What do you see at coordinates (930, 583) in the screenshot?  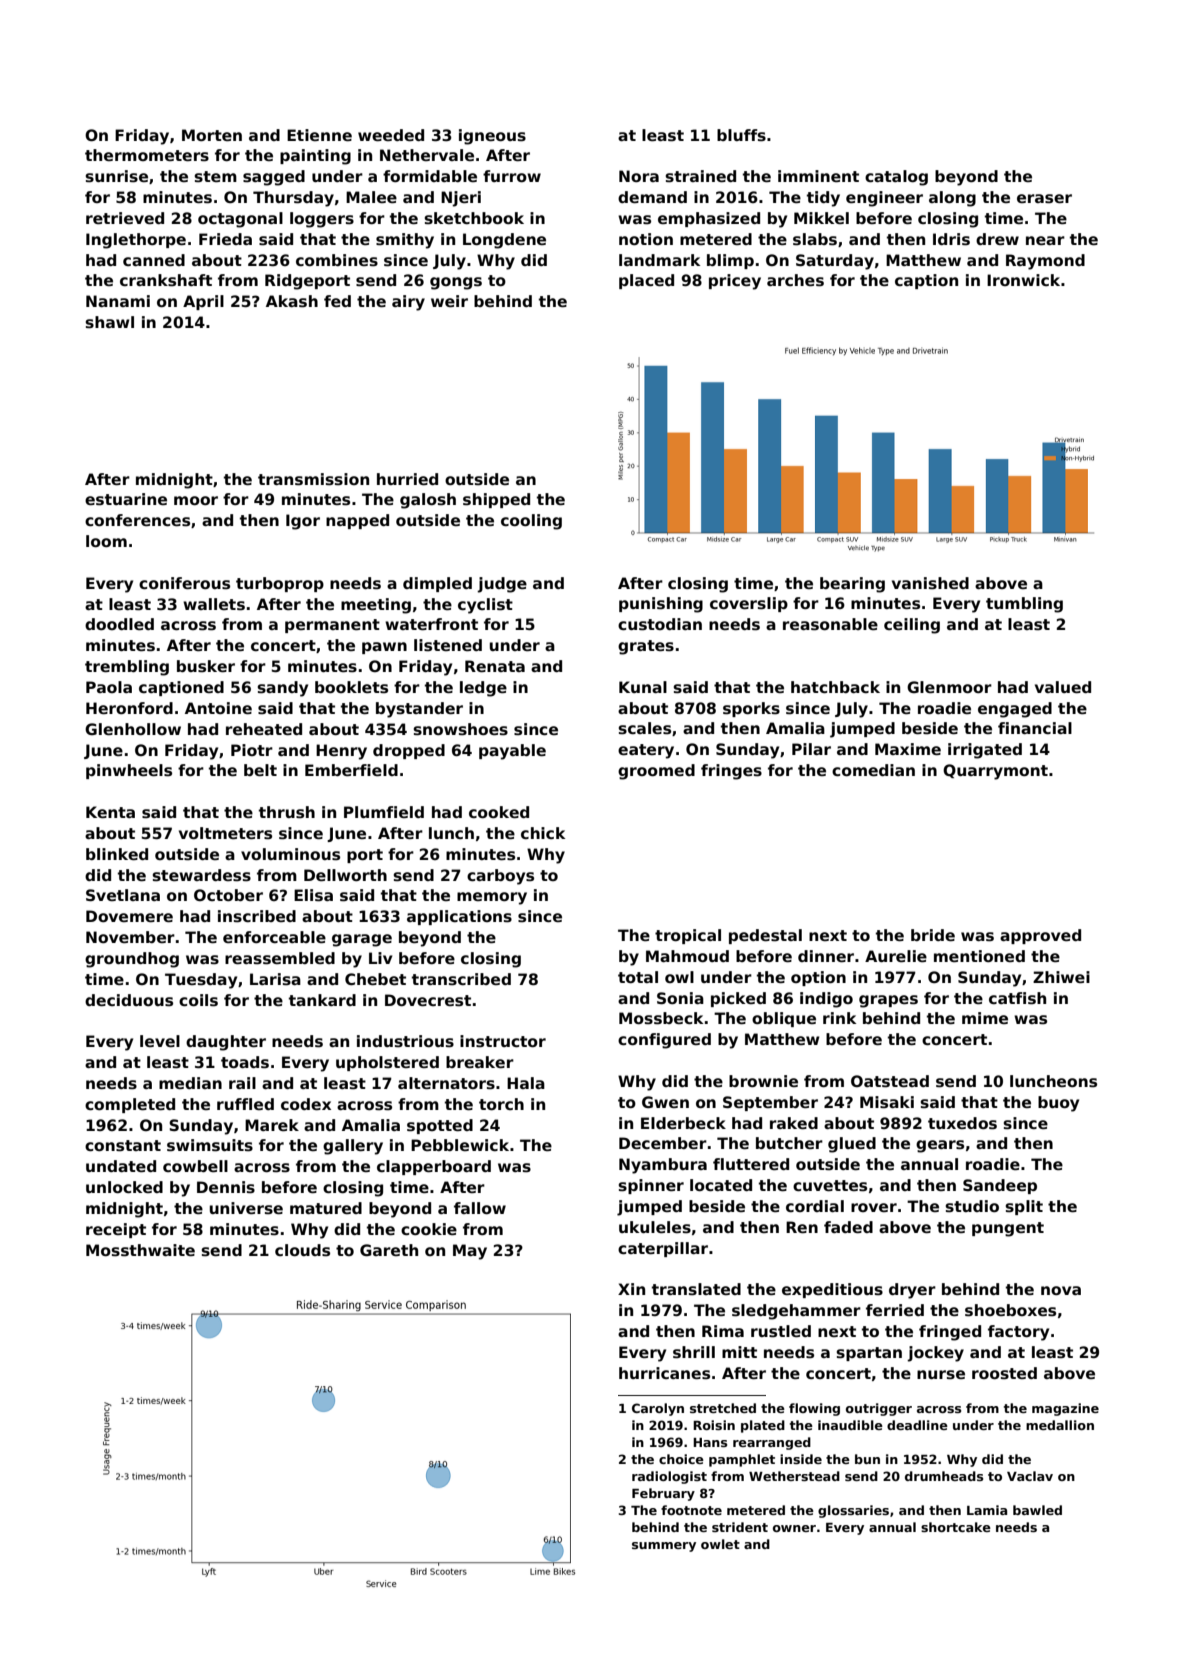 I see `vanished` at bounding box center [930, 583].
